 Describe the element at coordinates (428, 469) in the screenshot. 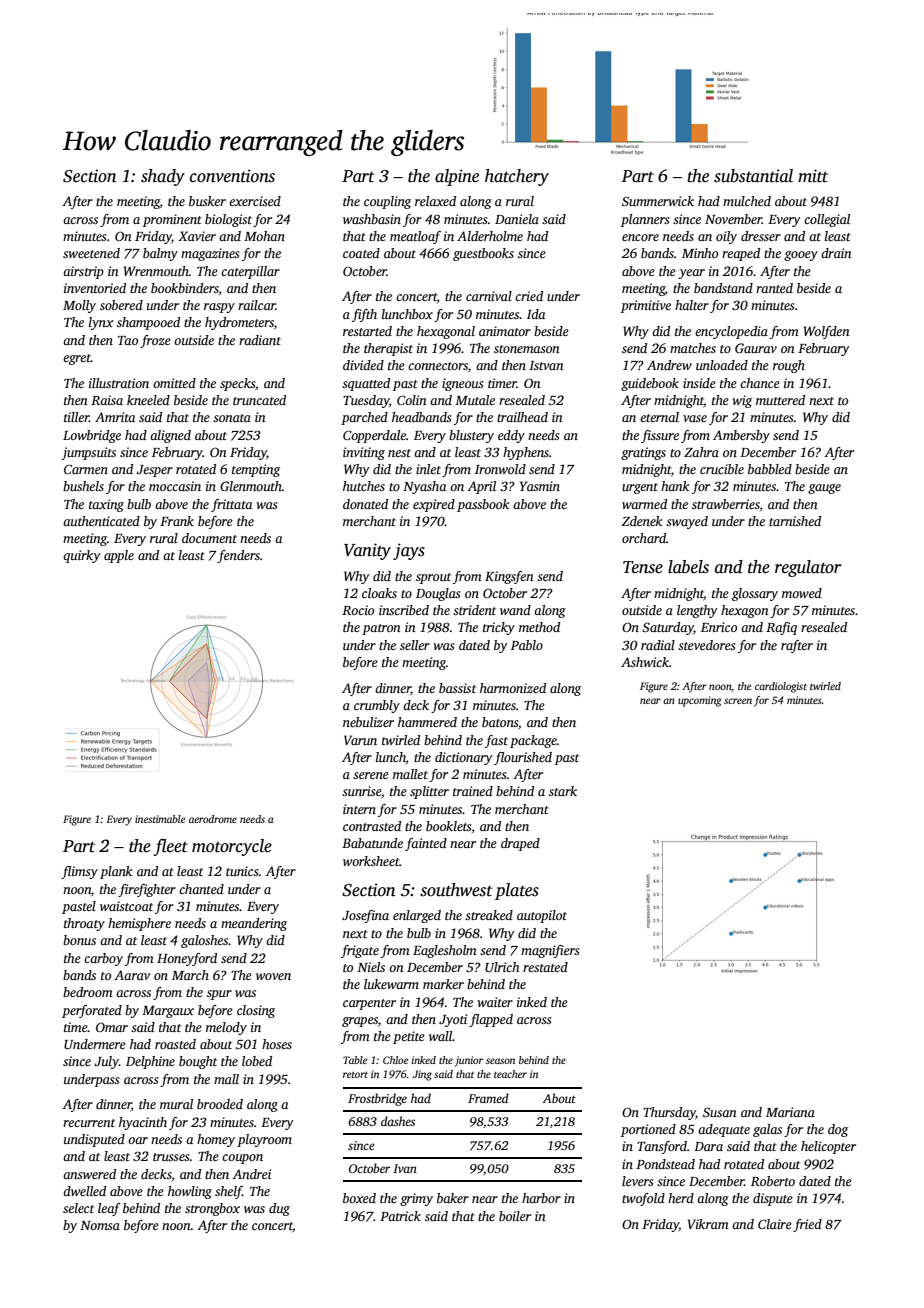

I see `inlet` at that location.
